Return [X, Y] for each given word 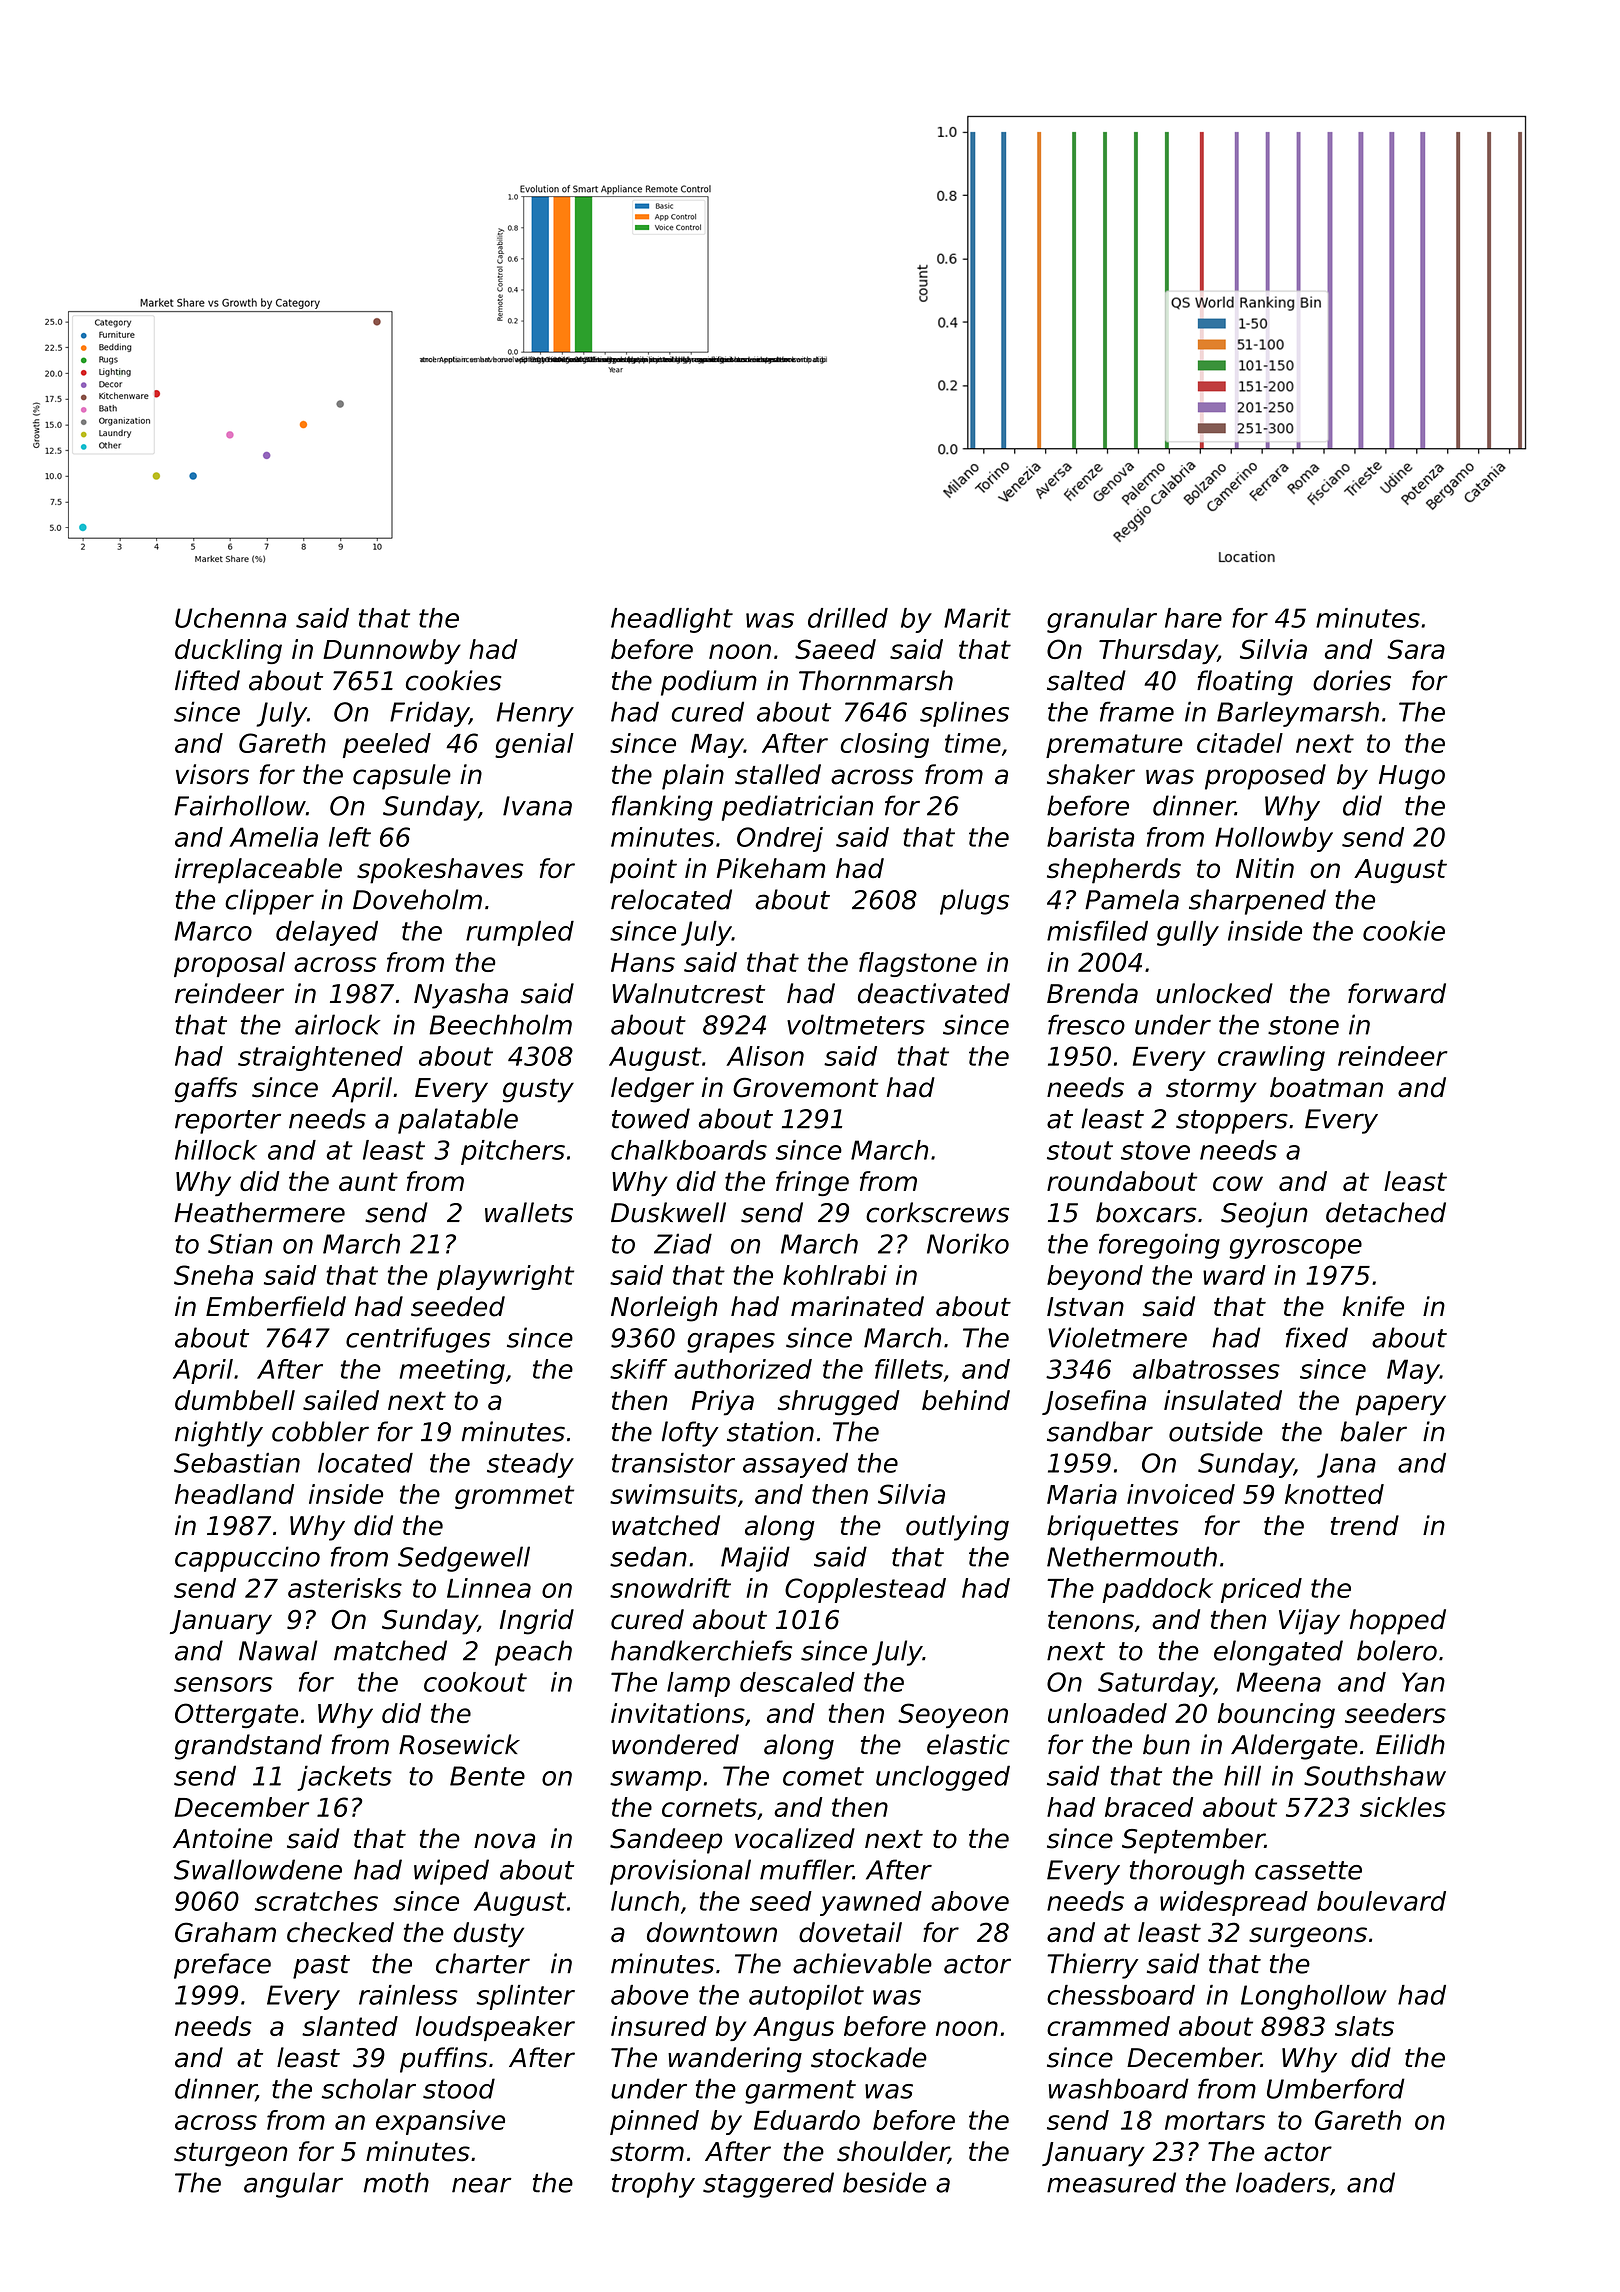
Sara [1416, 649]
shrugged [838, 1403]
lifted [207, 680]
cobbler [320, 1431]
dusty [489, 1935]
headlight [672, 620]
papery [1400, 1405]
